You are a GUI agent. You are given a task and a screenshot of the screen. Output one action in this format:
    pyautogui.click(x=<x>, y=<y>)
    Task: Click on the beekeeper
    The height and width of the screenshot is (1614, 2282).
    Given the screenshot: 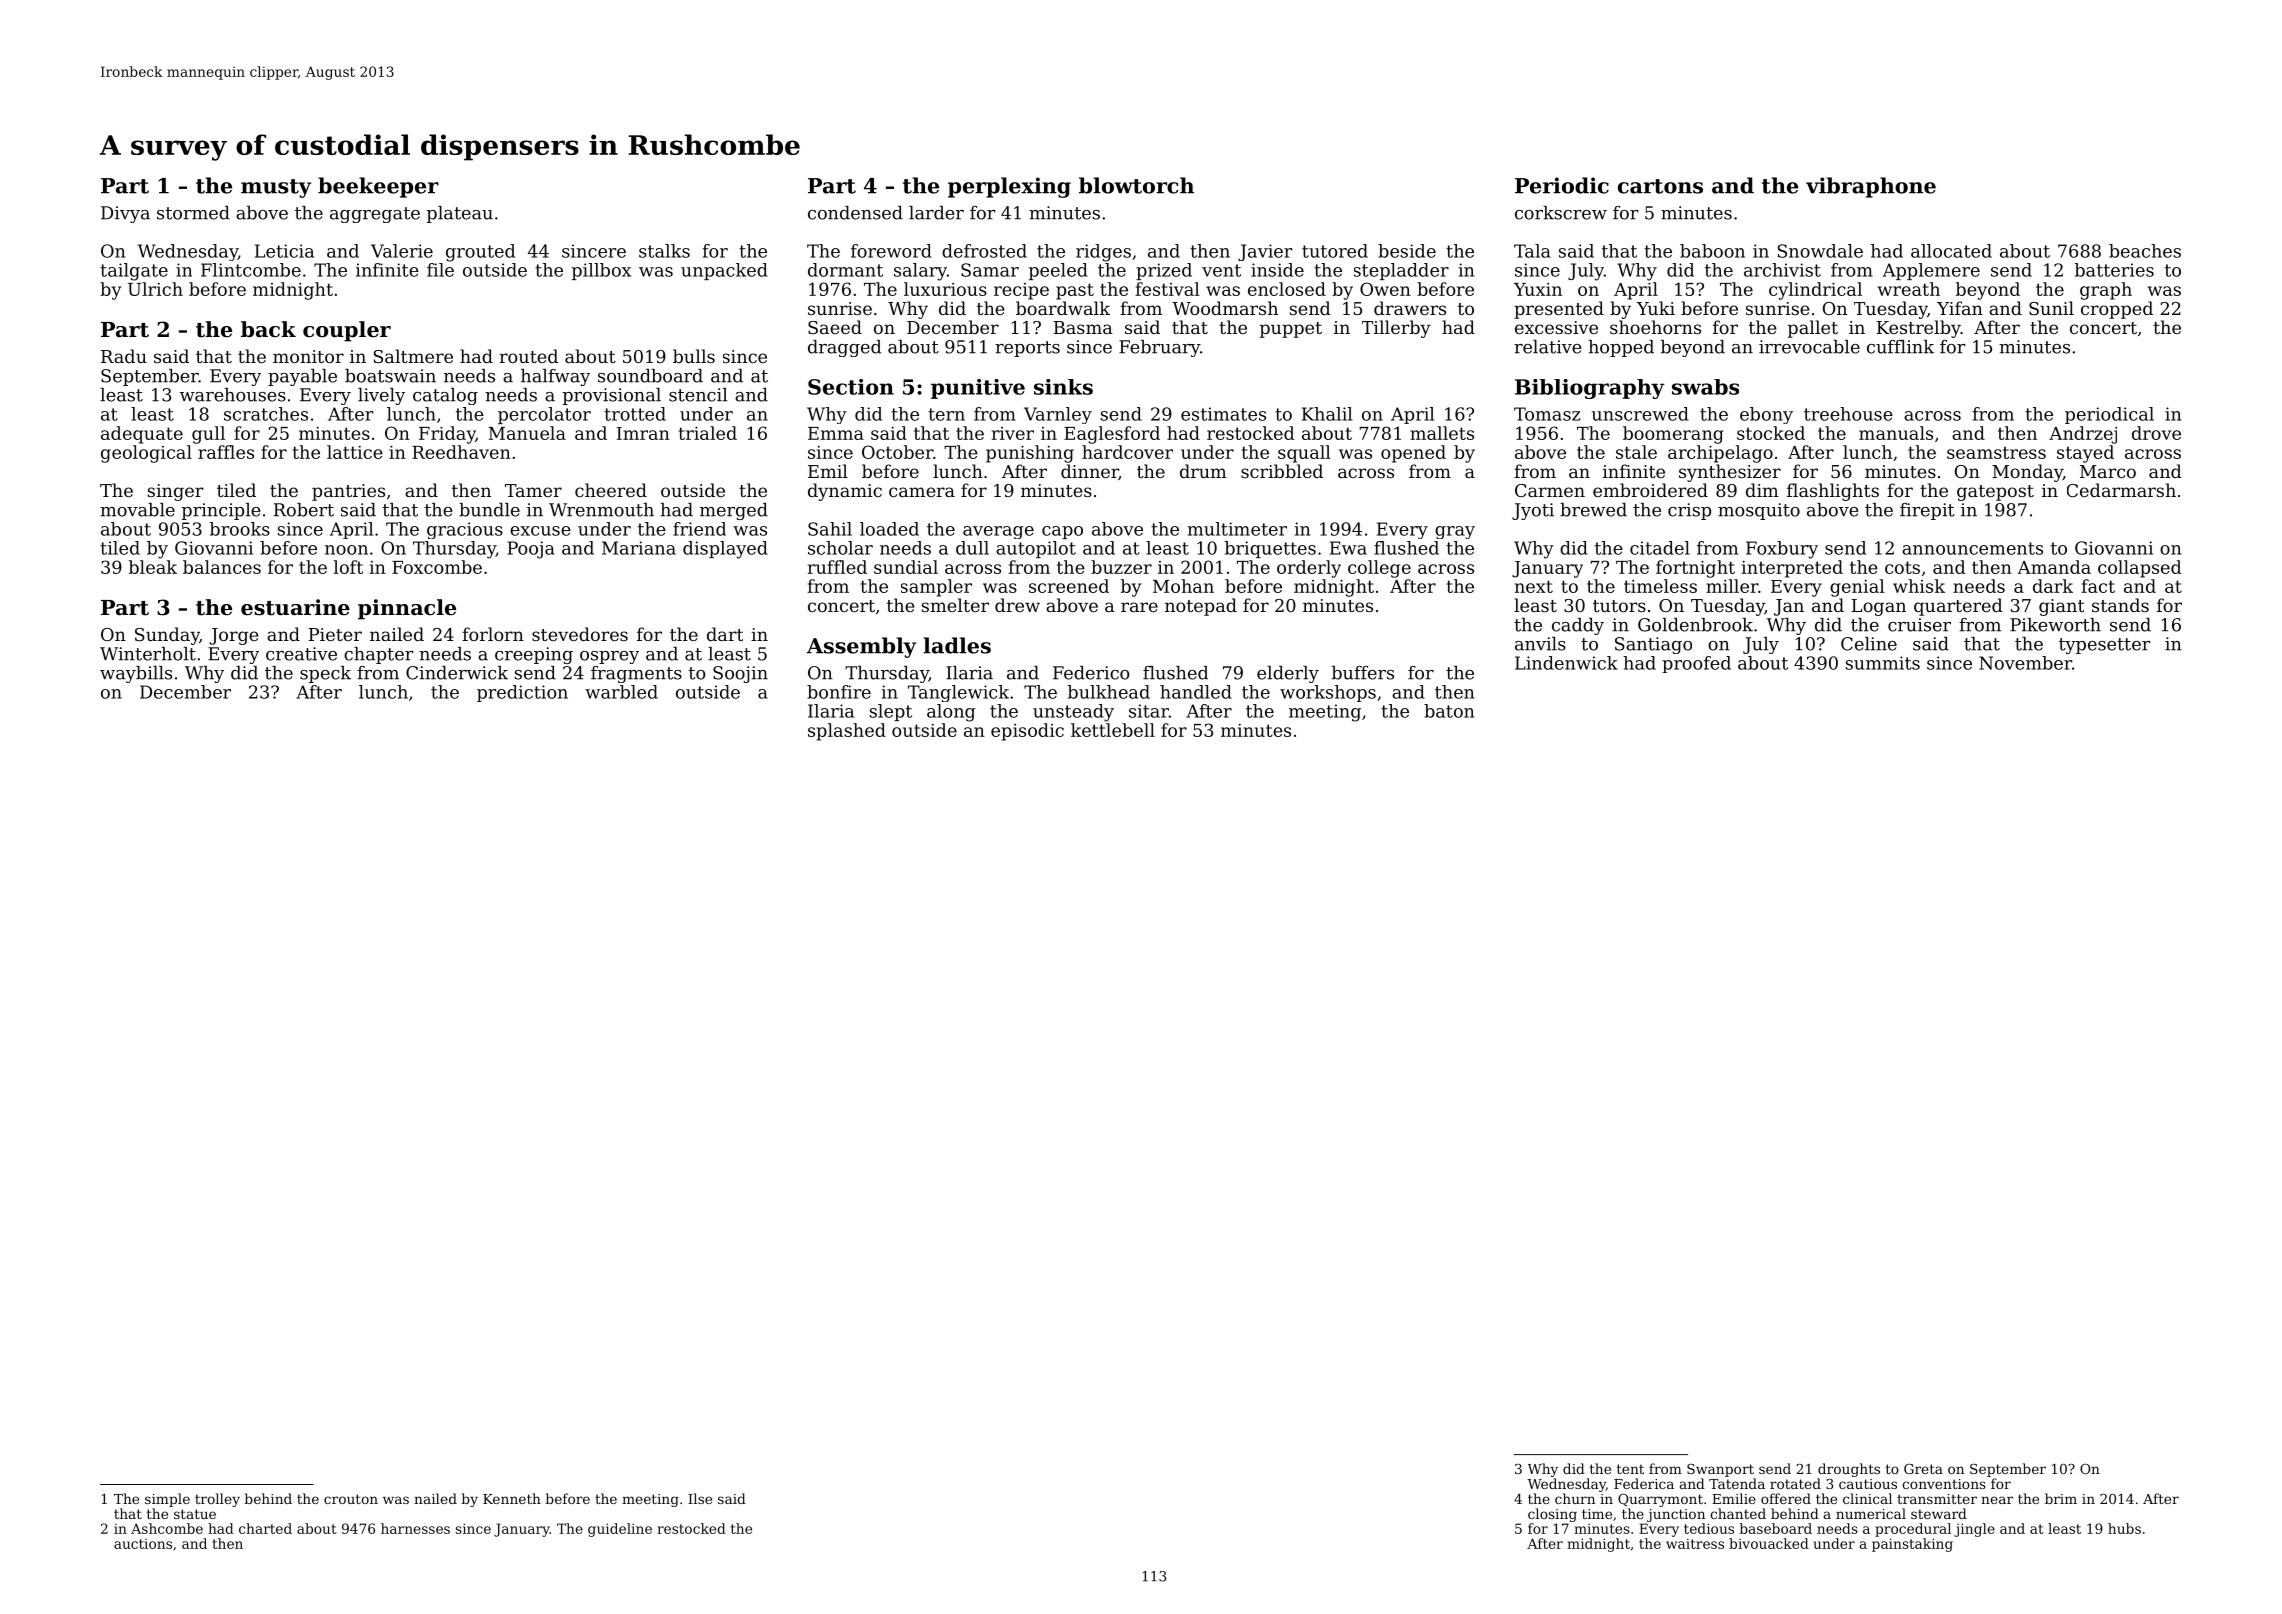 What is the action you would take?
    pyautogui.click(x=378, y=187)
